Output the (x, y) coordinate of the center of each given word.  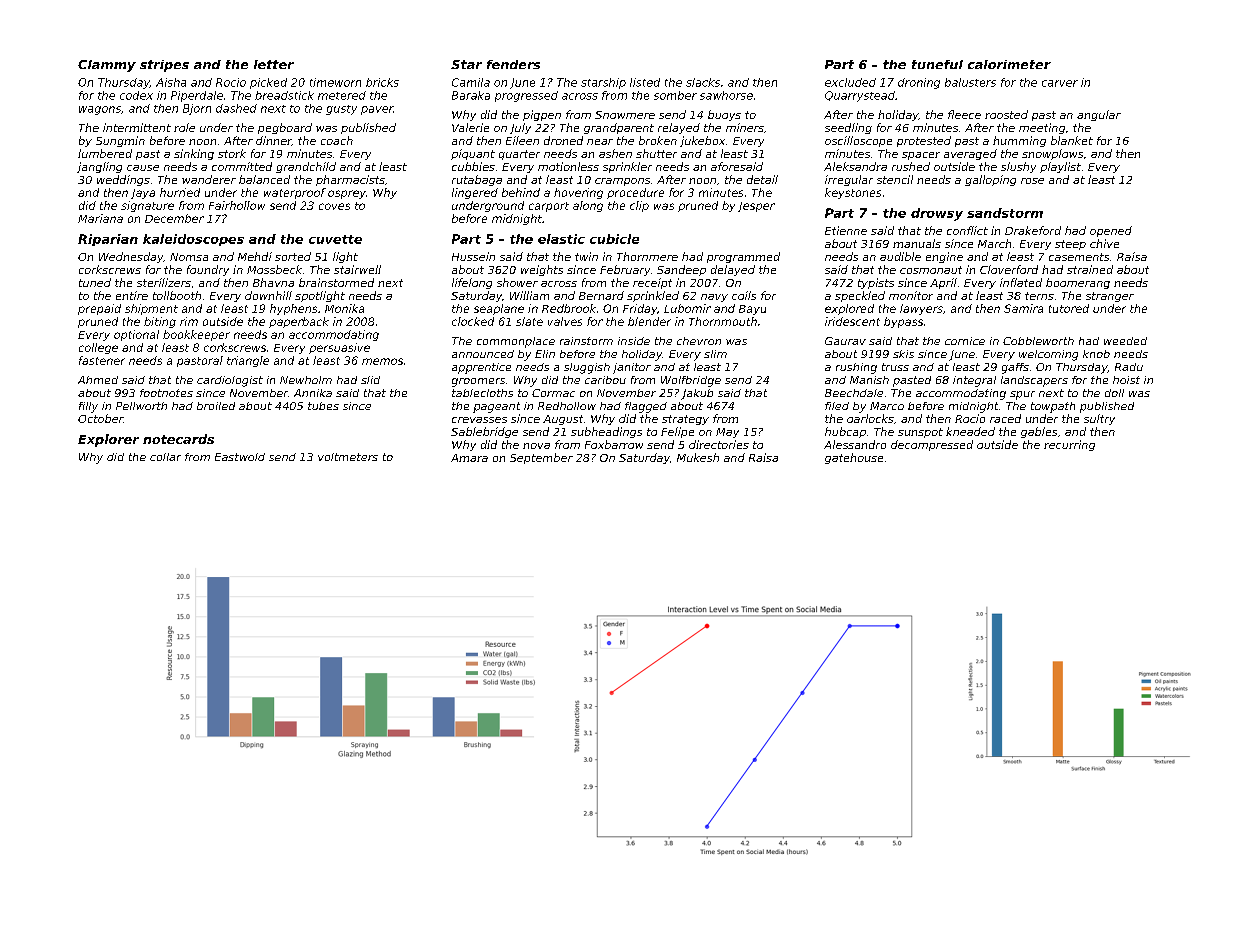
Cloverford (1009, 269)
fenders (513, 64)
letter (274, 64)
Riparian (108, 240)
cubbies (473, 166)
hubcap (845, 432)
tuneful (937, 64)
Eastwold (240, 457)
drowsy (937, 214)
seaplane (499, 309)
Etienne (846, 230)
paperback (299, 322)
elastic (561, 239)
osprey (347, 194)
